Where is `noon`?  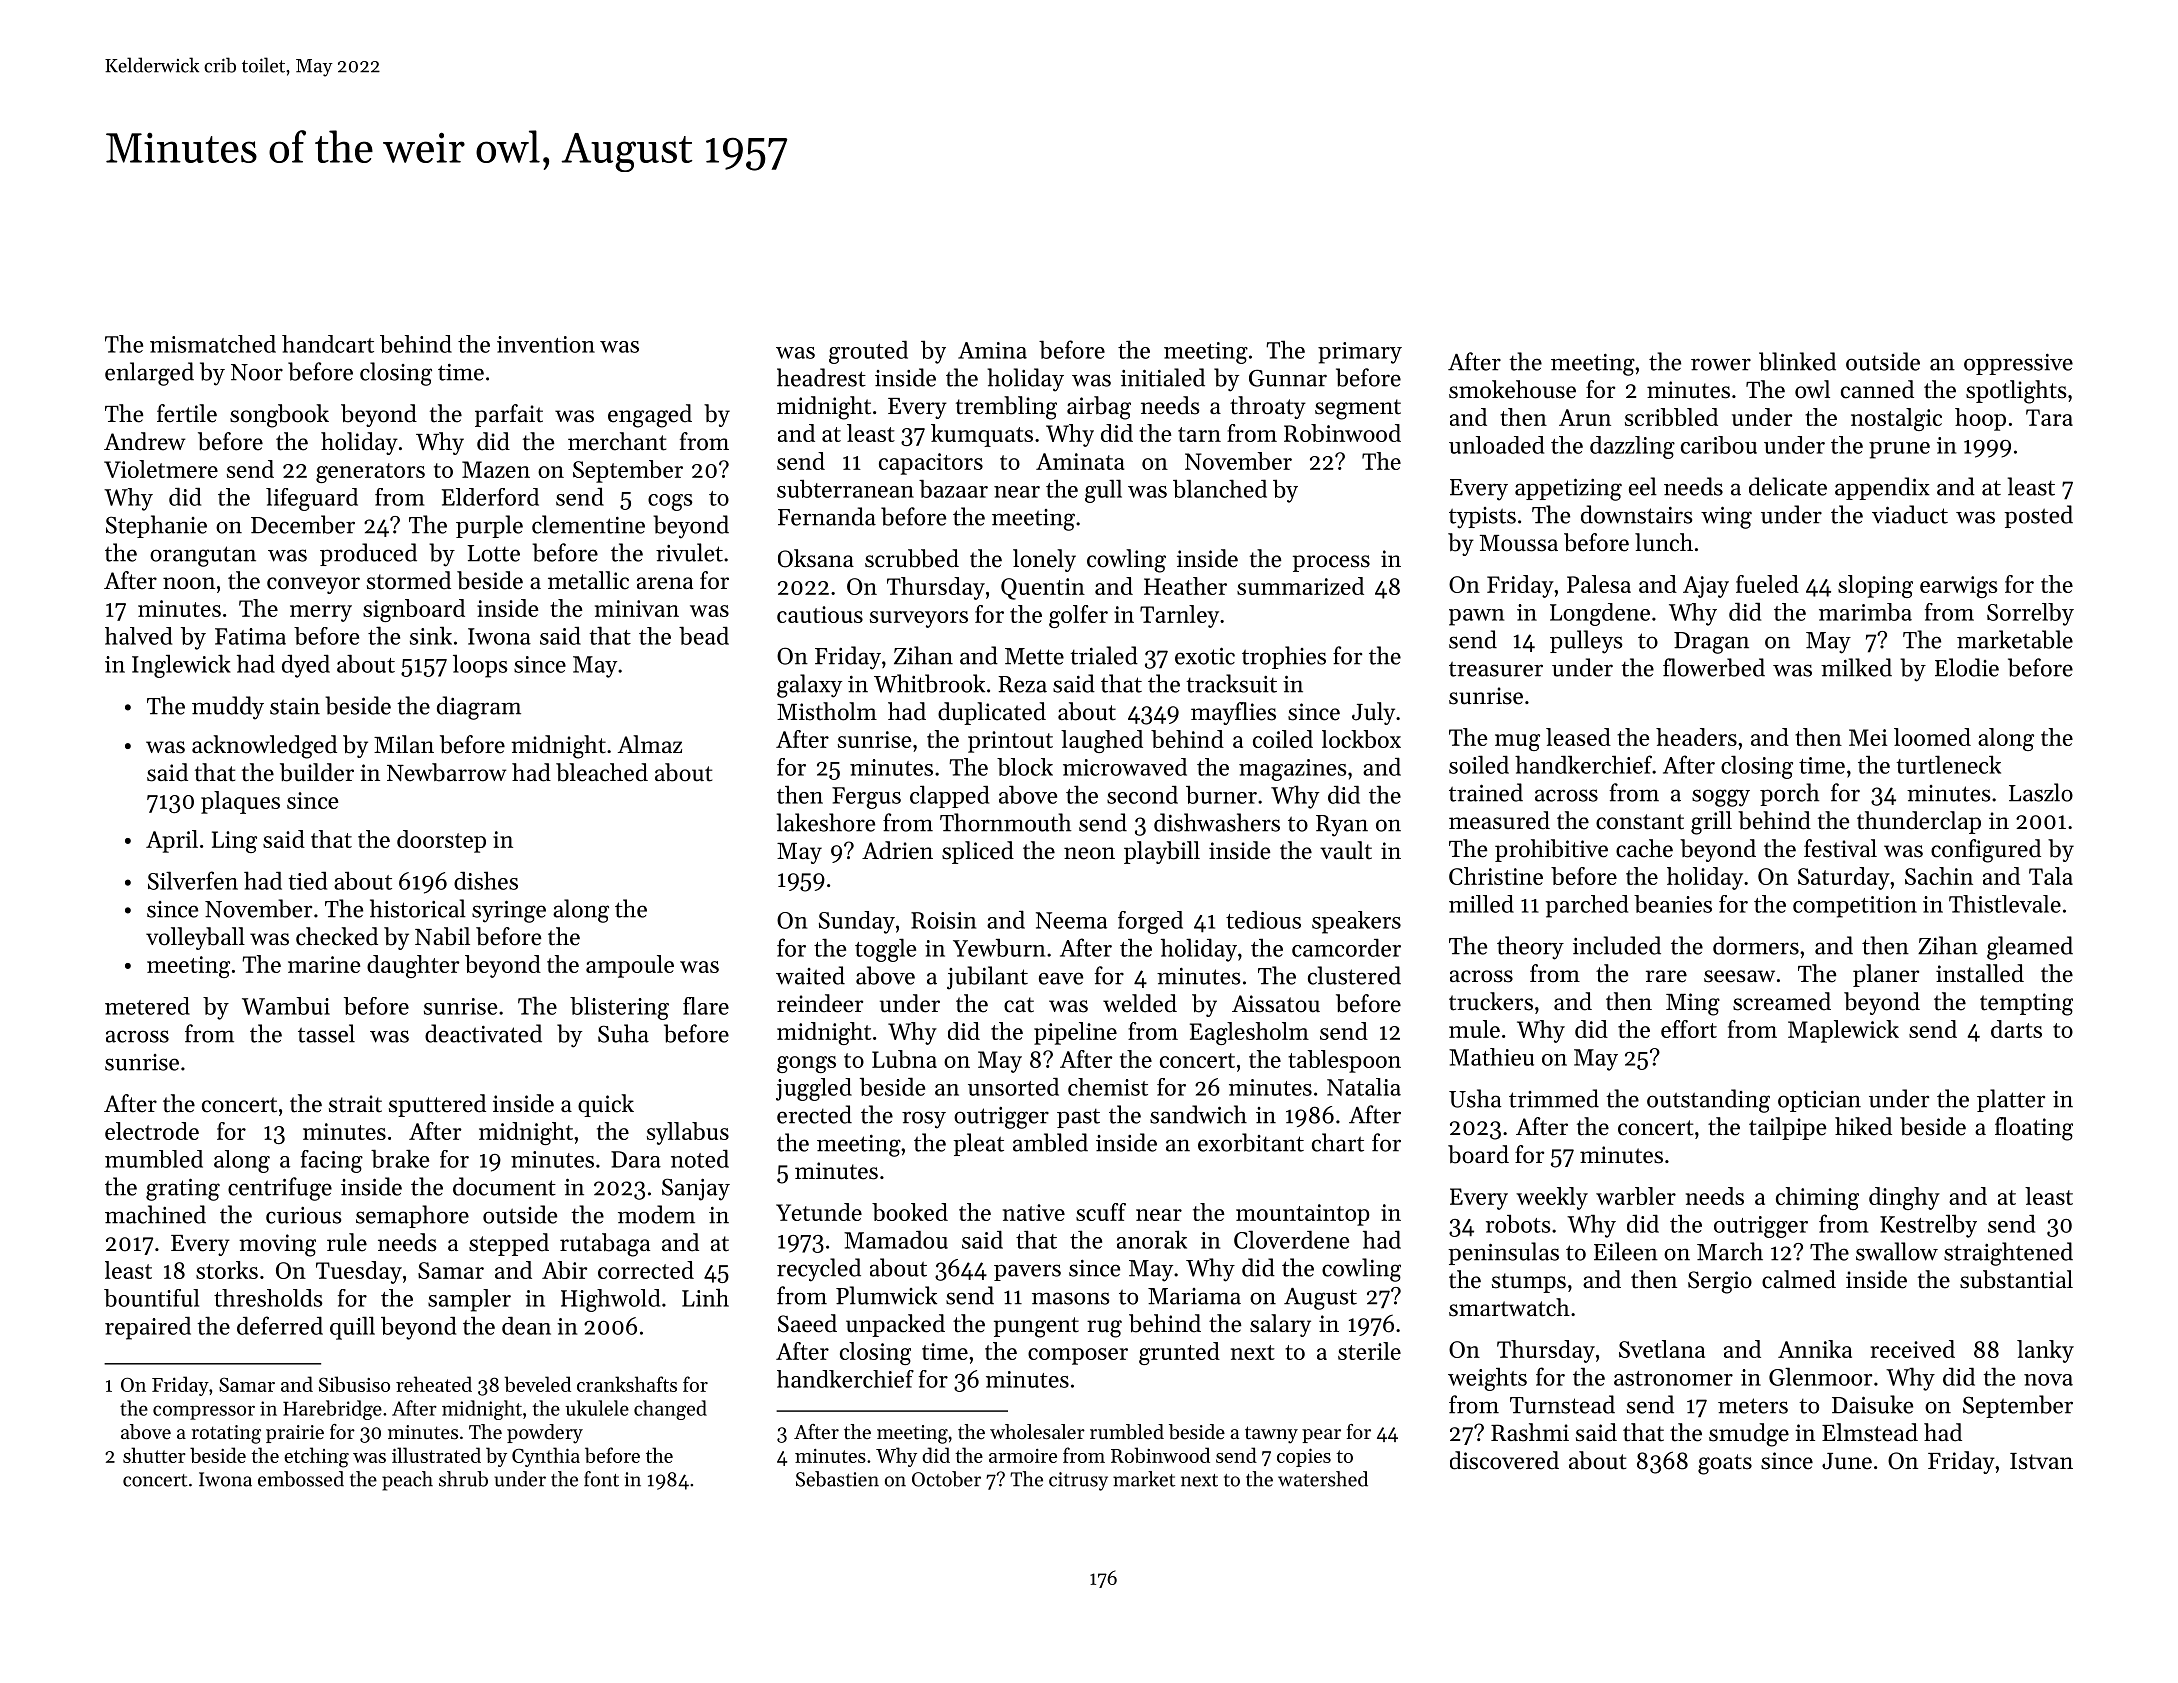
noon is located at coordinates (189, 583).
